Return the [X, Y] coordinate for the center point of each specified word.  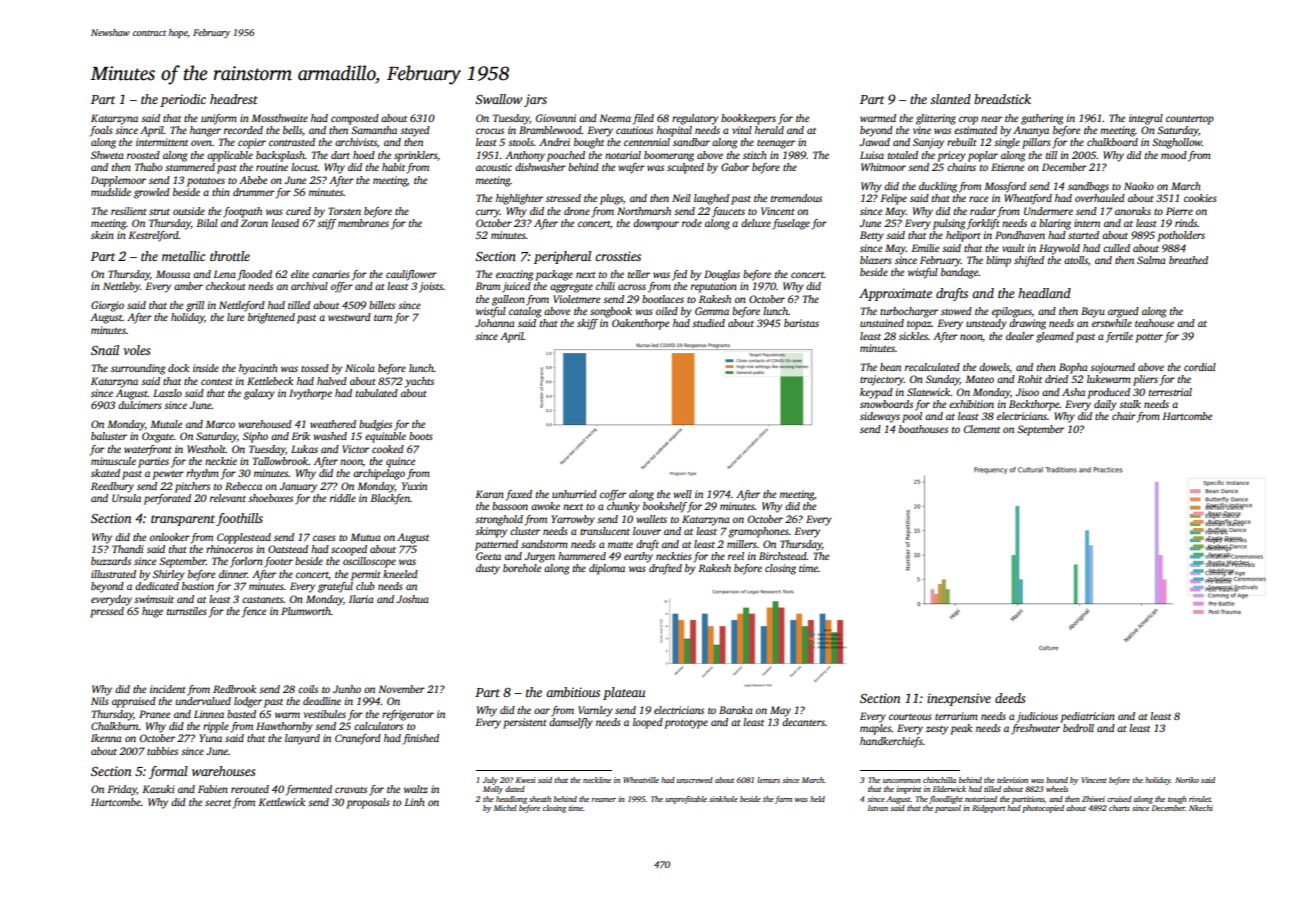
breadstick [1002, 99]
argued [1123, 312]
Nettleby [121, 287]
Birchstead [783, 556]
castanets [262, 600]
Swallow [498, 99]
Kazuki [158, 789]
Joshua [413, 599]
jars [535, 100]
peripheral [562, 257]
